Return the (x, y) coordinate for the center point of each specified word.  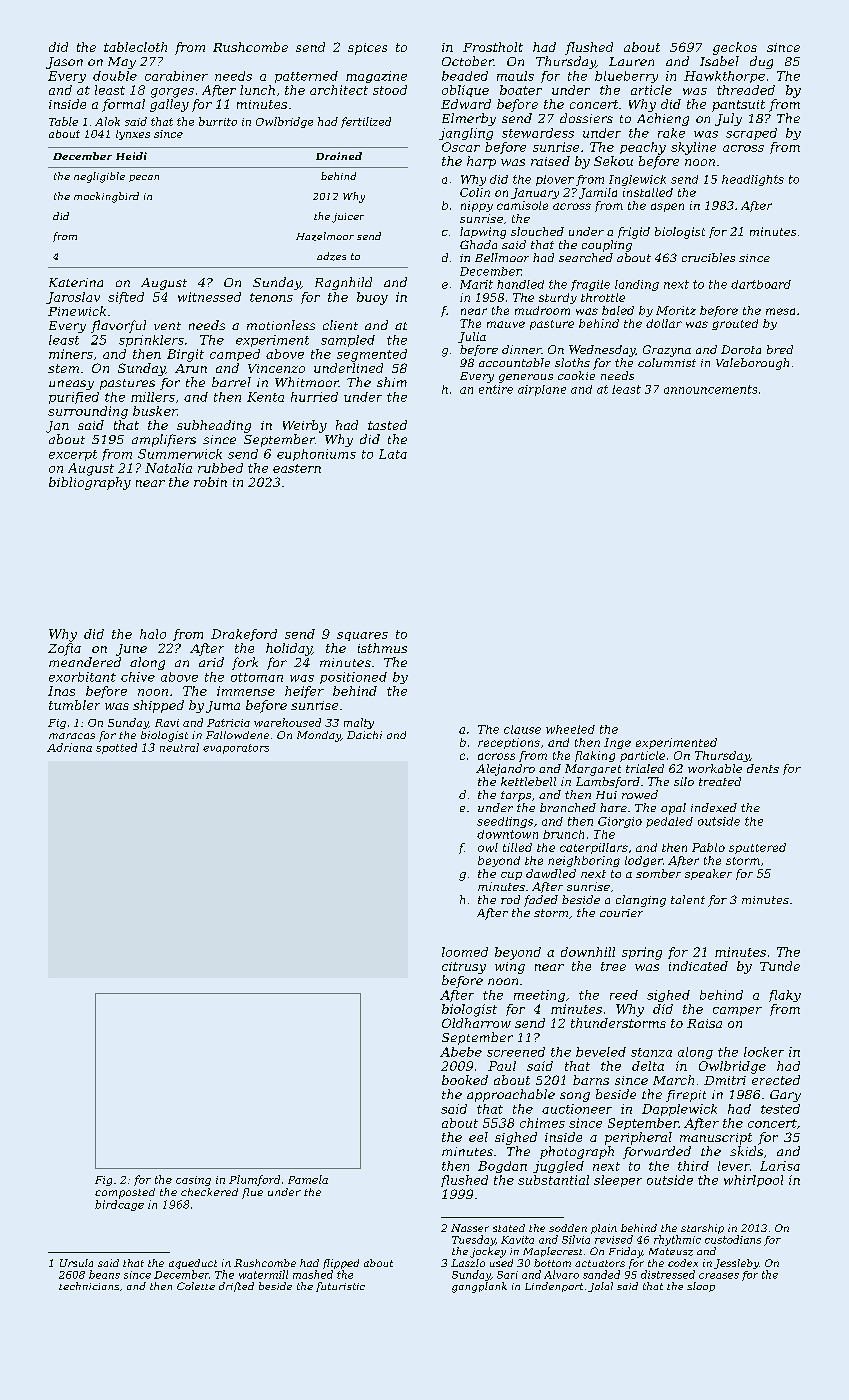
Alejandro (505, 770)
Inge (617, 743)
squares (362, 636)
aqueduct (193, 1264)
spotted (116, 748)
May (122, 63)
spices (367, 49)
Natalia (168, 468)
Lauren (631, 61)
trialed (645, 768)
